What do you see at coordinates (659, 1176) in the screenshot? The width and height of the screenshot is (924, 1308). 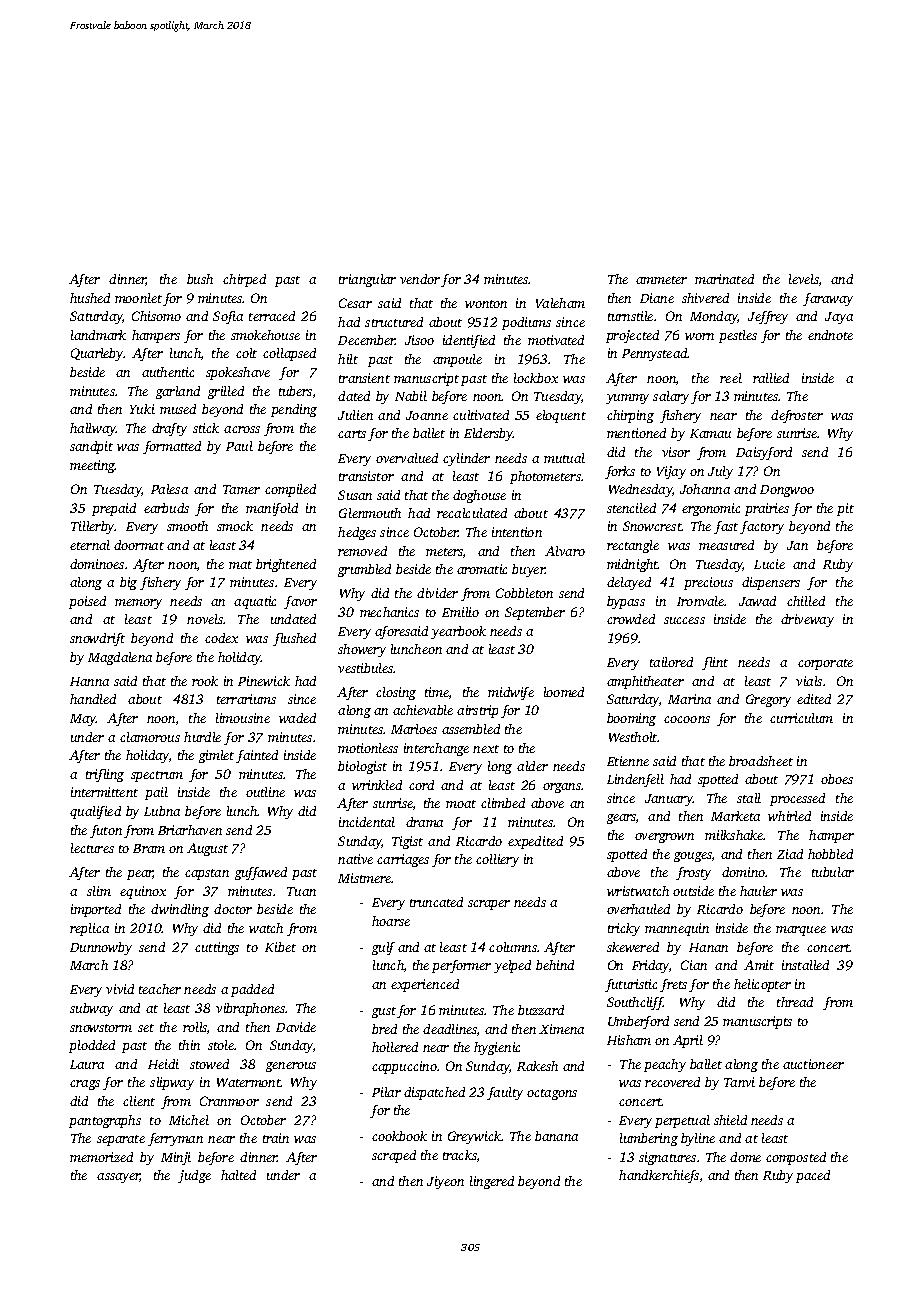 I see `handkerchiefs` at bounding box center [659, 1176].
